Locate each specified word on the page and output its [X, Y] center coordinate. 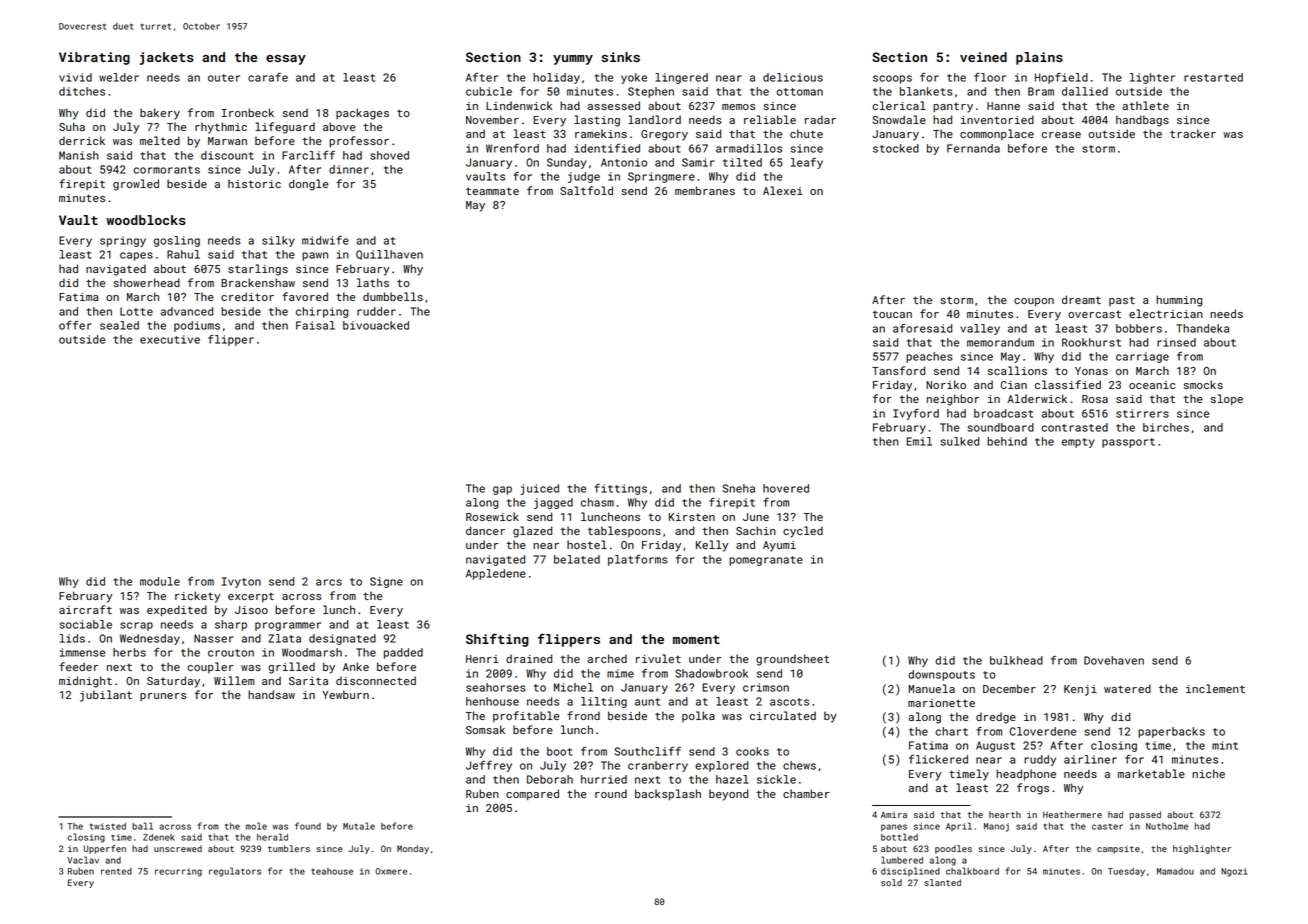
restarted [1213, 77]
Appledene [496, 574]
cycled [803, 532]
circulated [783, 715]
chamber [806, 793]
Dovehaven [1114, 660]
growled [136, 185]
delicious [793, 77]
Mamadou [1175, 871]
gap [502, 490]
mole [256, 826]
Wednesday [150, 639]
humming [1179, 301]
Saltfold [586, 190]
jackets [167, 58]
